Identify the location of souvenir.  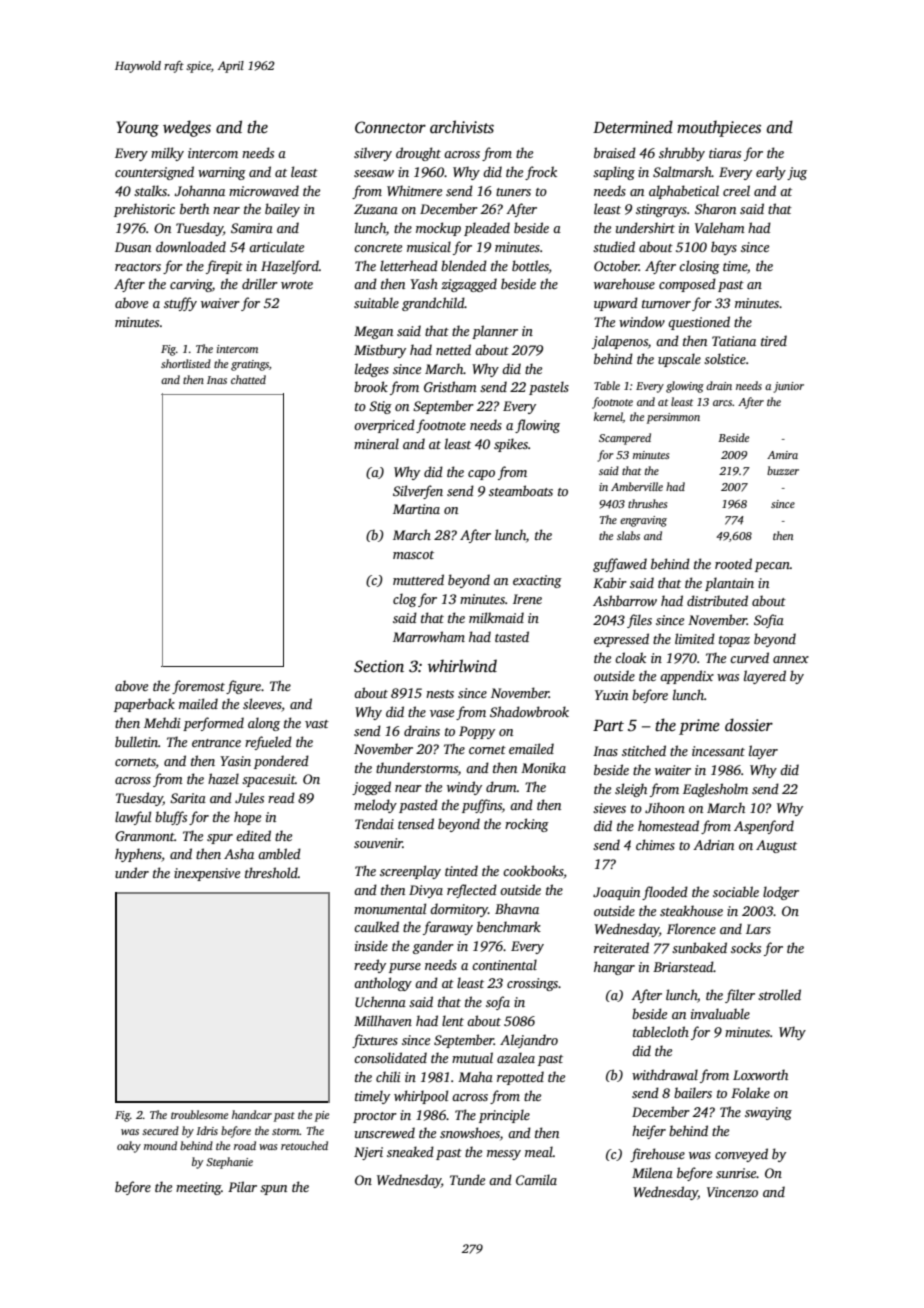
(378, 843).
